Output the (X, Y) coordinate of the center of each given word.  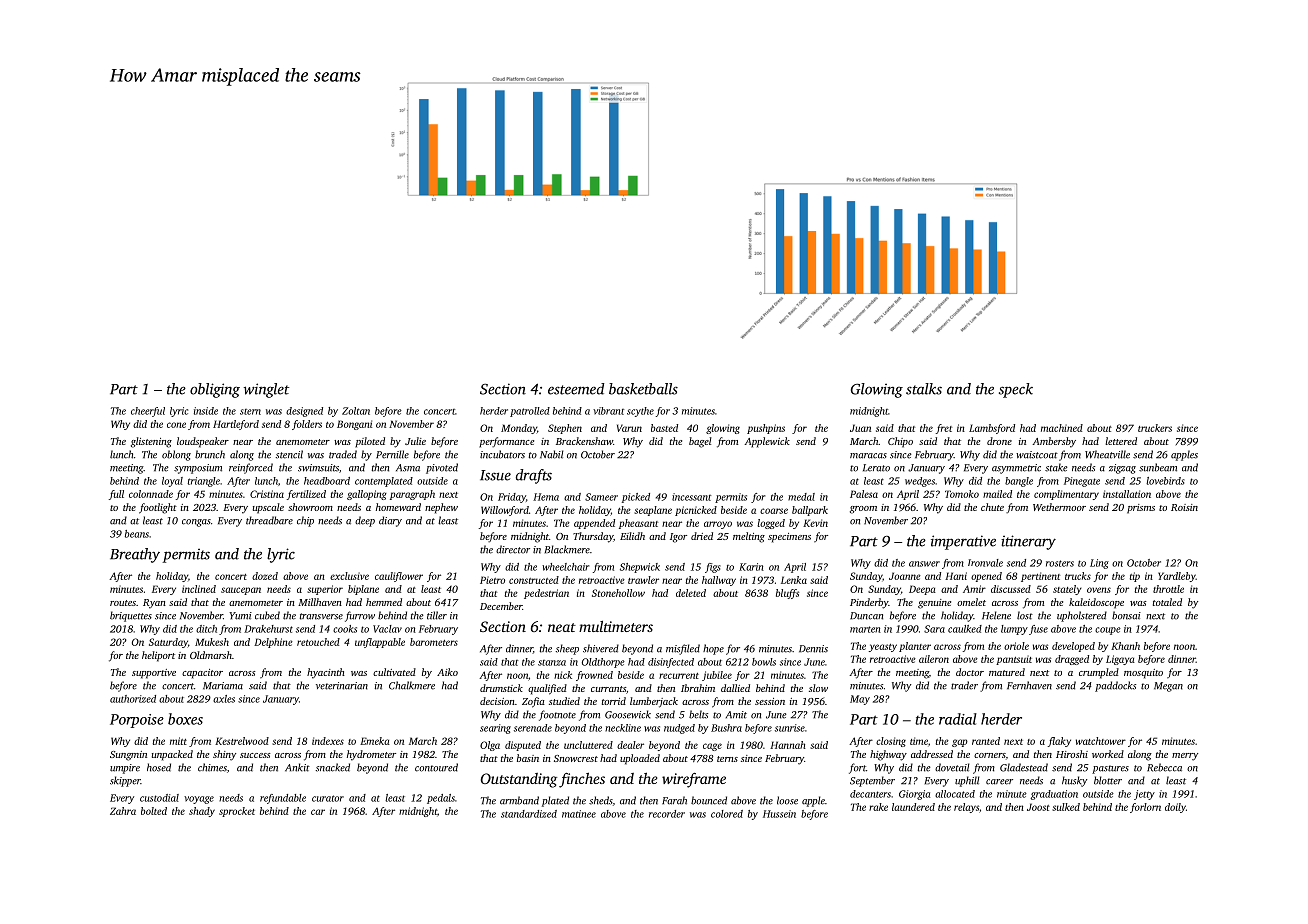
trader (964, 685)
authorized (133, 699)
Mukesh (212, 642)
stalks (924, 389)
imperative (963, 542)
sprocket (237, 812)
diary (390, 521)
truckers (1155, 428)
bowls (764, 662)
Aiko (447, 672)
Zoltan (356, 411)
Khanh (1125, 646)
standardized (529, 814)
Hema (546, 497)
